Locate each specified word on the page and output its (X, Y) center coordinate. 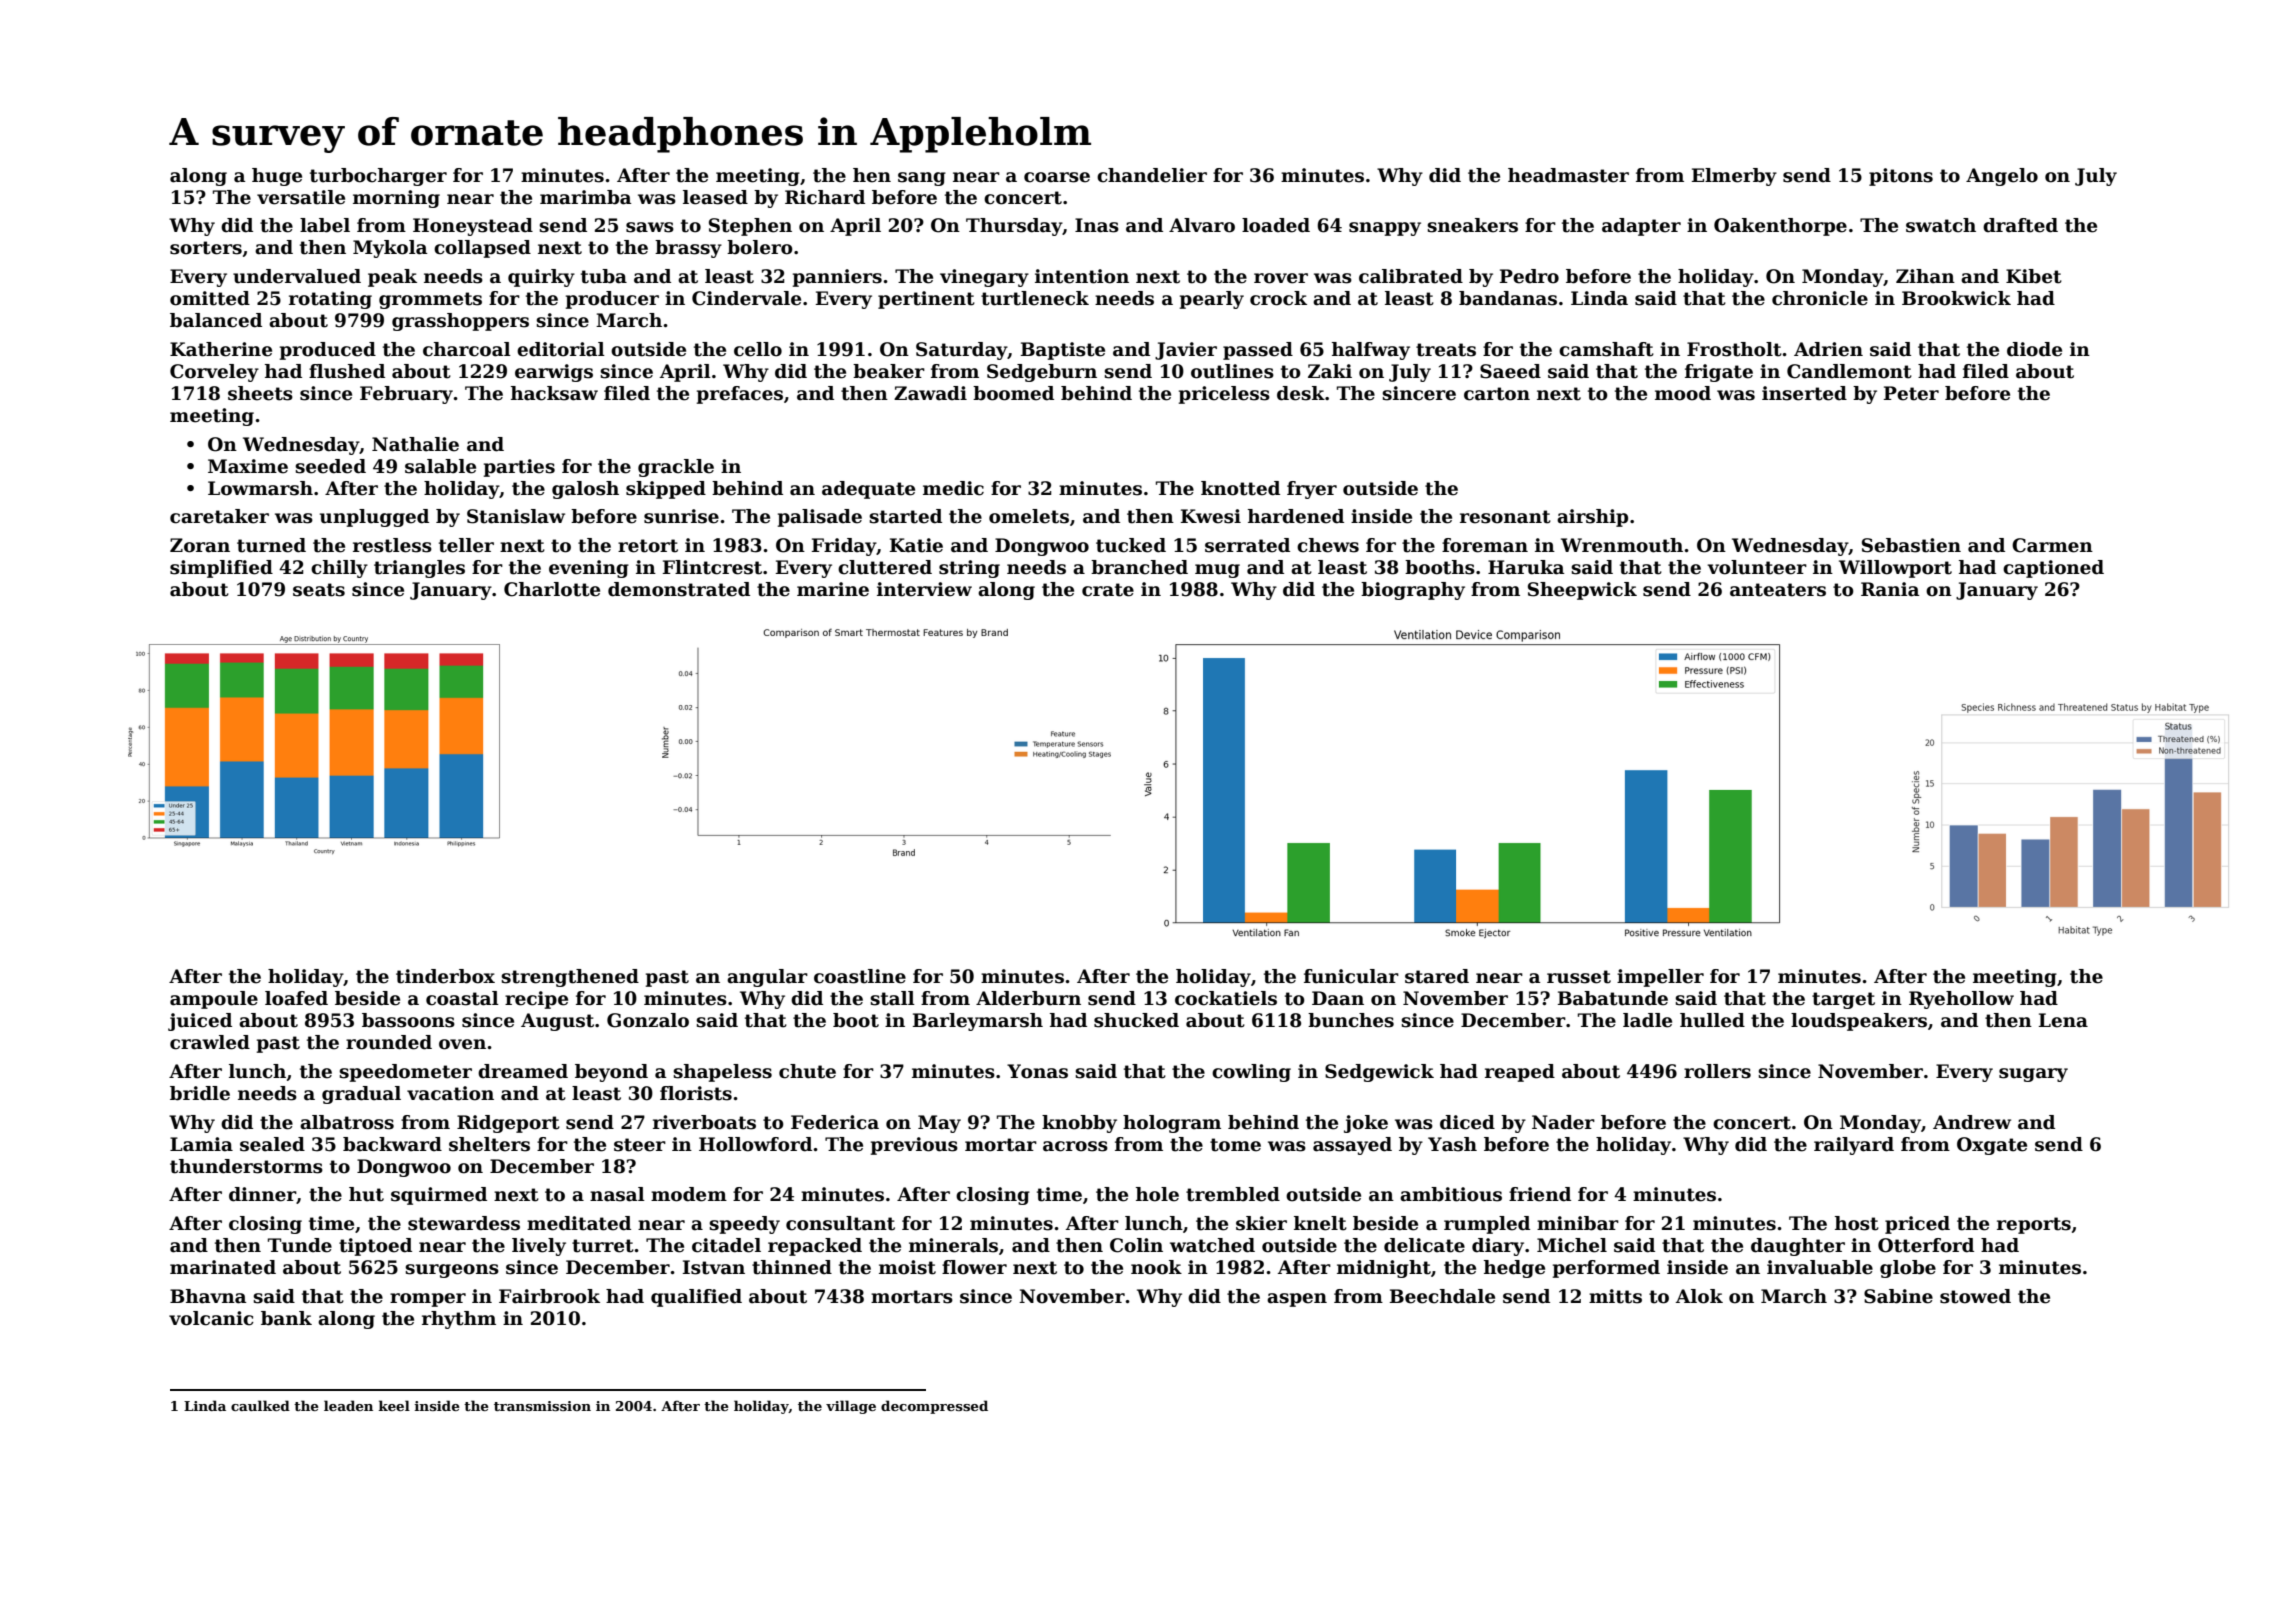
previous (914, 1146)
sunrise (681, 516)
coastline (860, 976)
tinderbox (445, 976)
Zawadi (930, 393)
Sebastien (1911, 545)
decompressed (934, 1407)
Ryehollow (1961, 1000)
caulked (260, 1405)
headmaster (1568, 175)
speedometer (405, 1073)
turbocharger (378, 177)
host (1857, 1223)
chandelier (1152, 175)
